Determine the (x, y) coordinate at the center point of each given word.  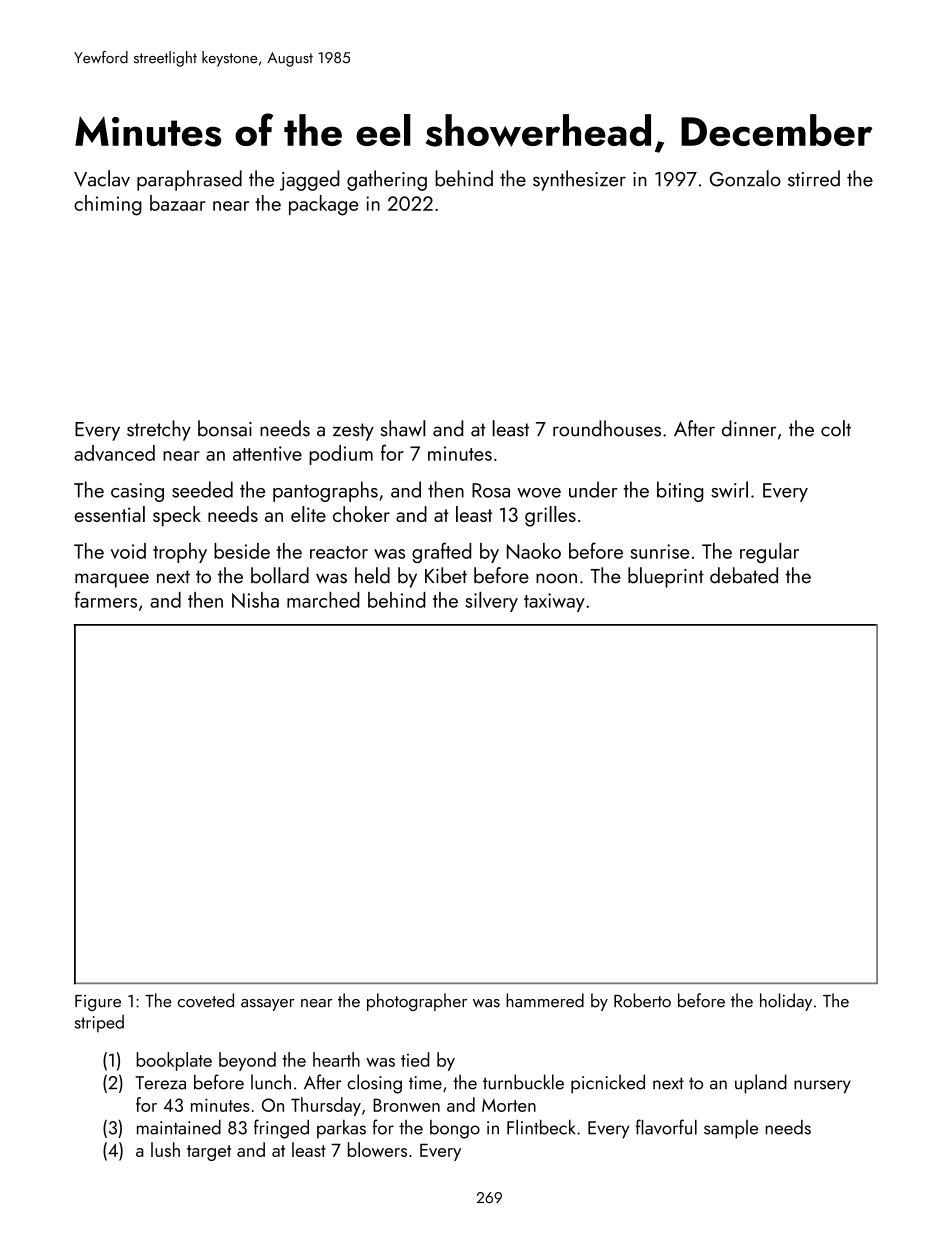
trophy (180, 553)
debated (744, 575)
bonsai (225, 428)
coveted (206, 1000)
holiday (786, 1002)
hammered (545, 1000)
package (324, 205)
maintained (179, 1127)
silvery (491, 601)
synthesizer (579, 180)
